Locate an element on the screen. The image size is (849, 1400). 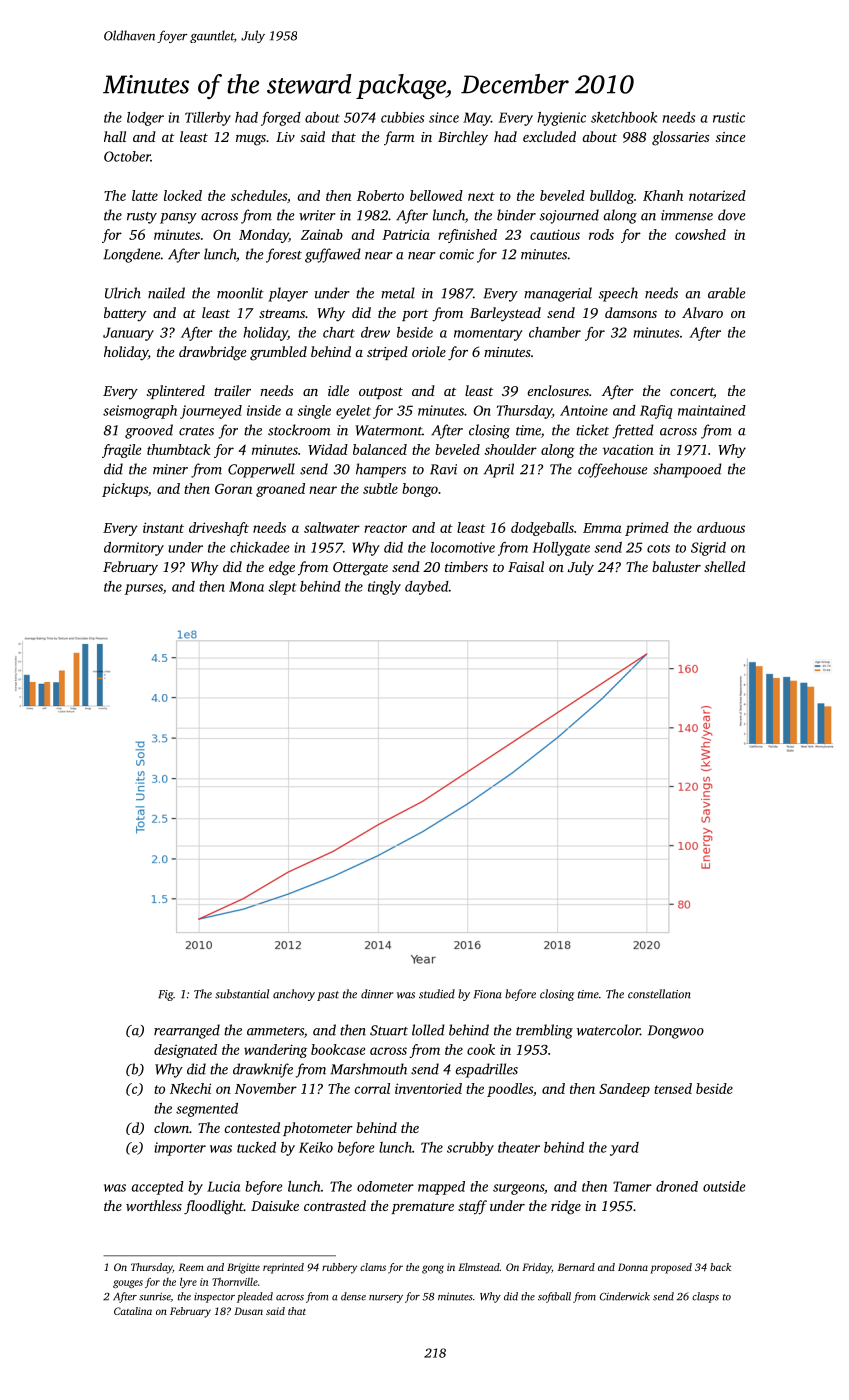
purses is located at coordinates (144, 589).
